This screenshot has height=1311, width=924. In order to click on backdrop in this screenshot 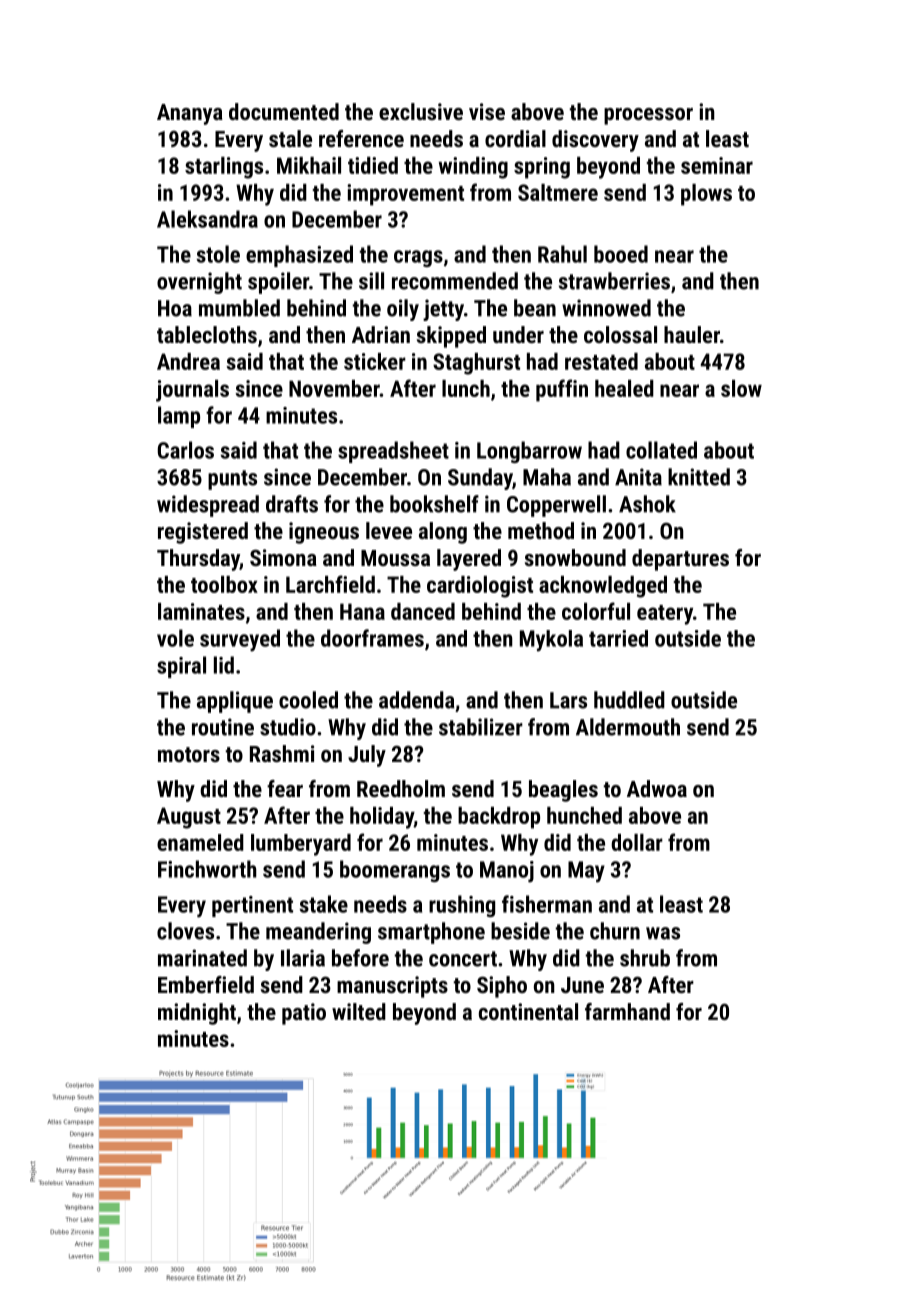, I will do `click(499, 818)`.
